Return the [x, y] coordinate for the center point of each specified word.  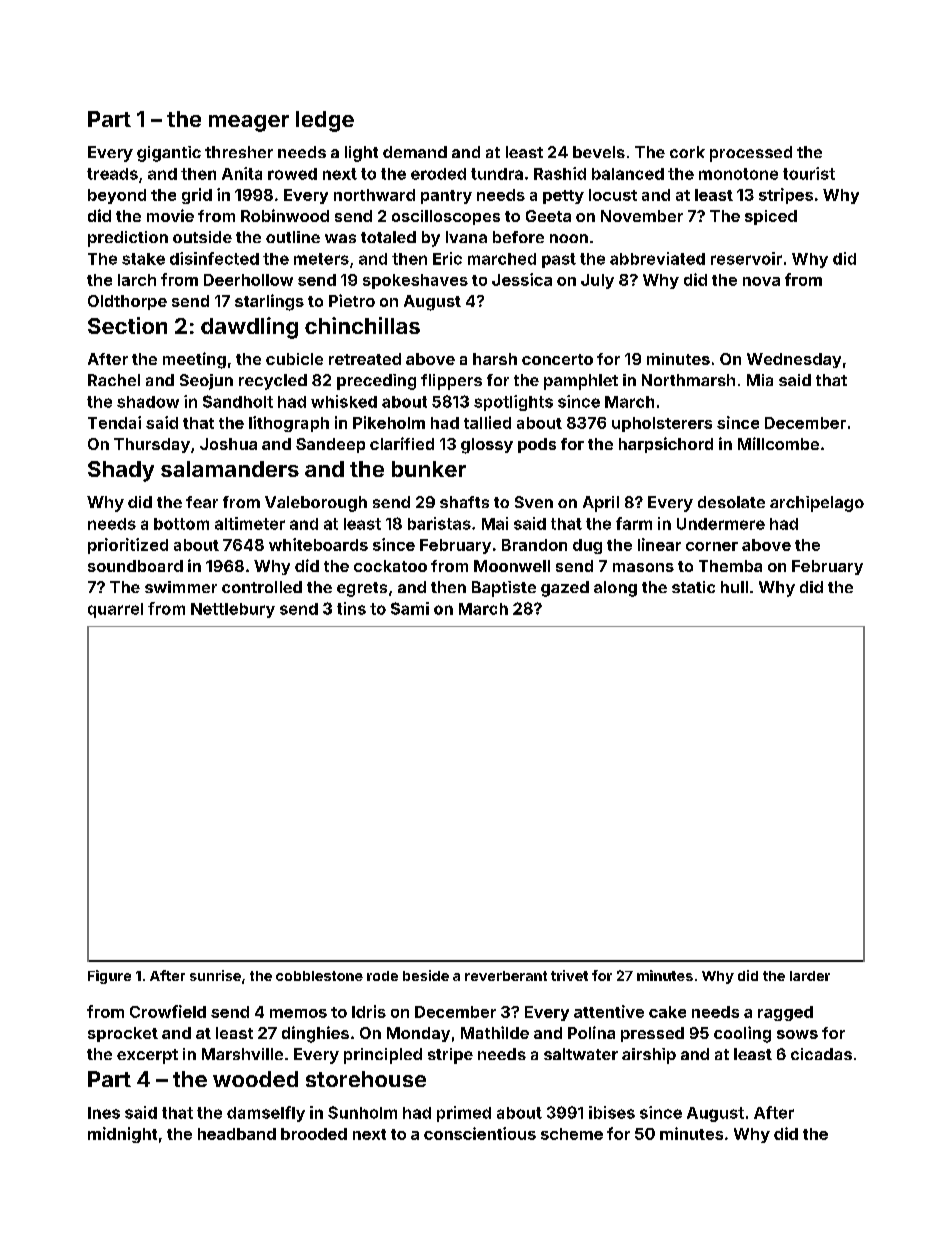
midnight [122, 1135]
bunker [429, 469]
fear [202, 502]
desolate [731, 502]
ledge [325, 121]
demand [415, 152]
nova [761, 281]
